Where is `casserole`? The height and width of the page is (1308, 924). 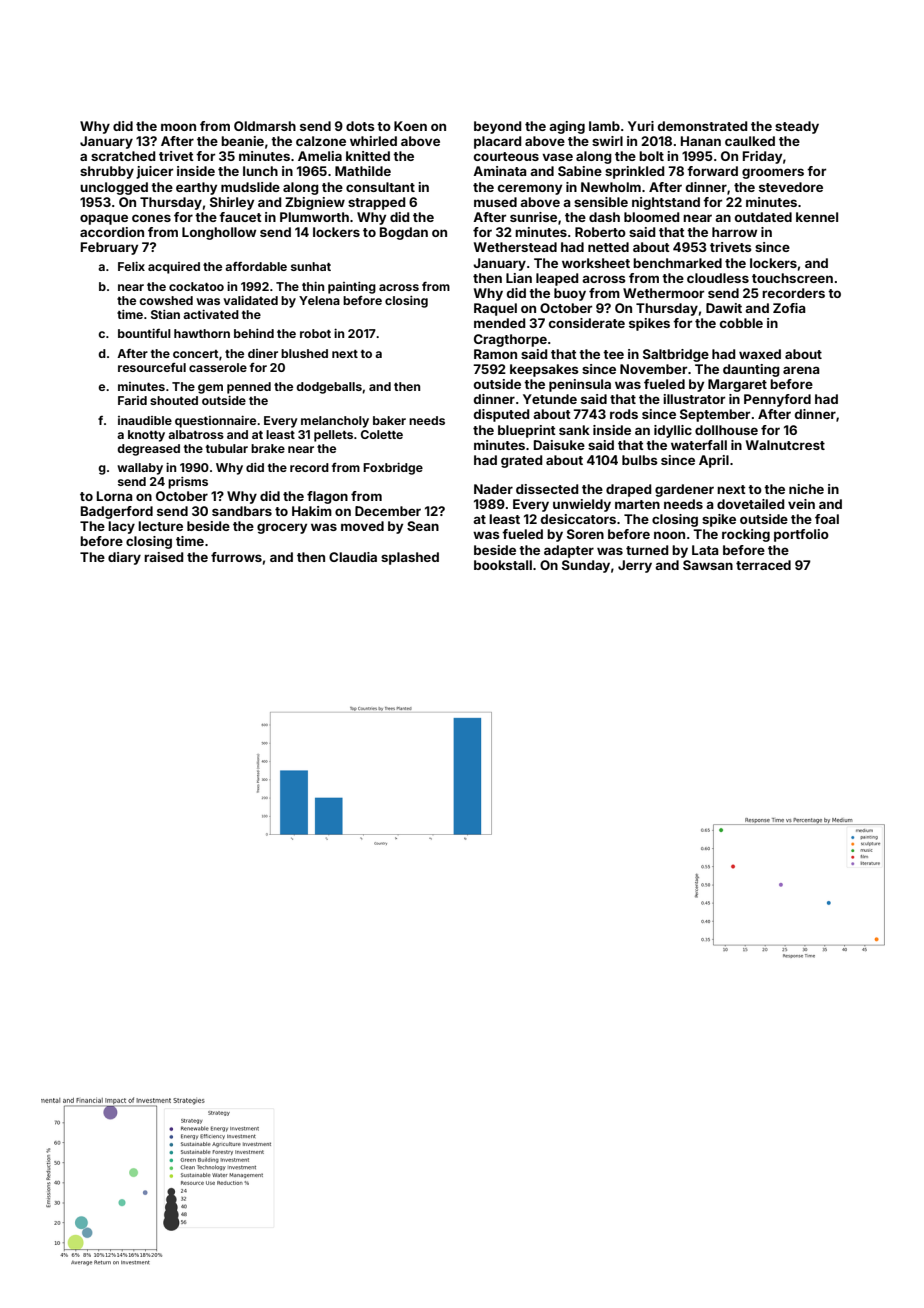
casserole is located at coordinates (218, 367).
